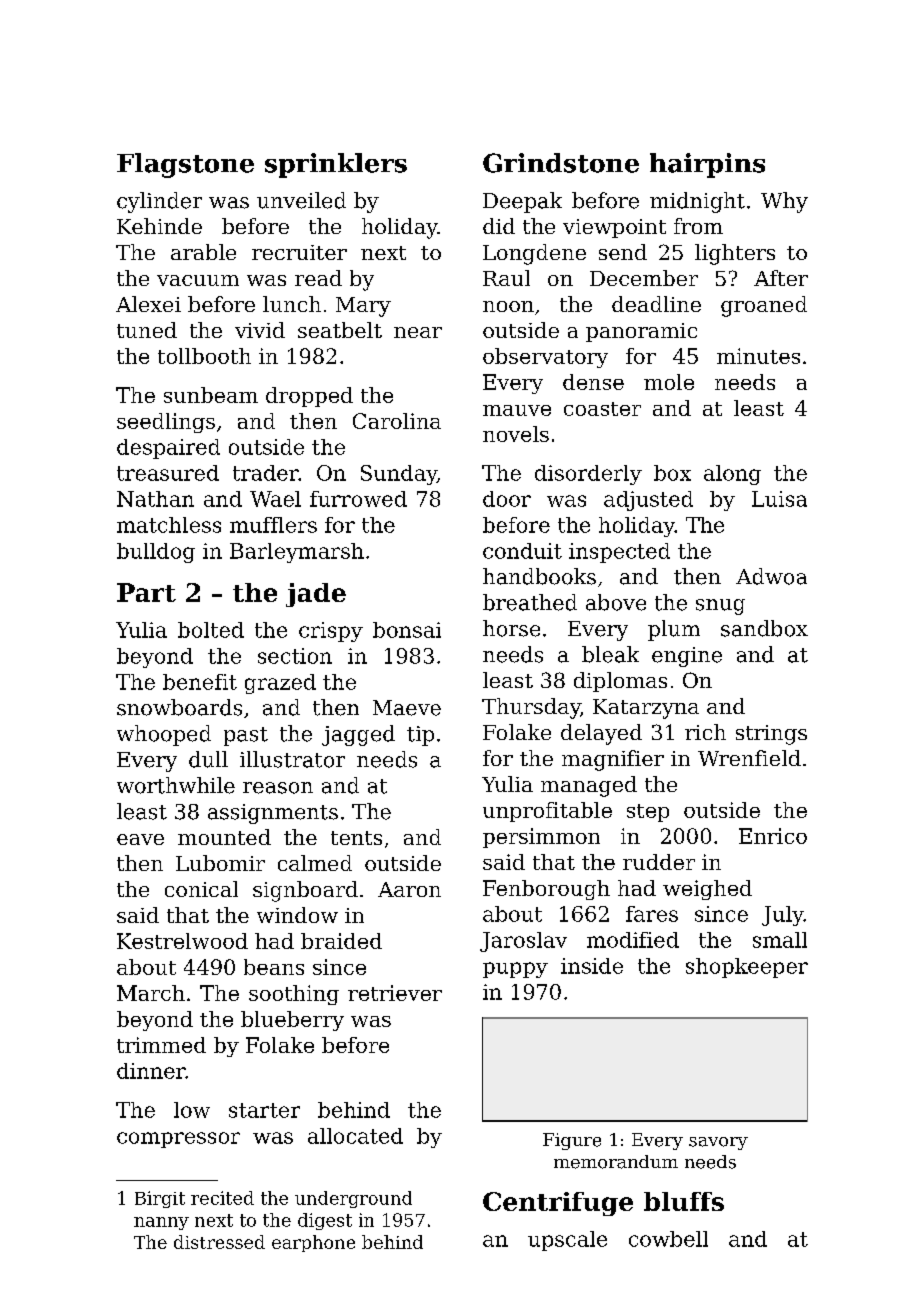 The width and height of the screenshot is (924, 1311). What do you see at coordinates (161, 1223) in the screenshot?
I see `nanny` at bounding box center [161, 1223].
